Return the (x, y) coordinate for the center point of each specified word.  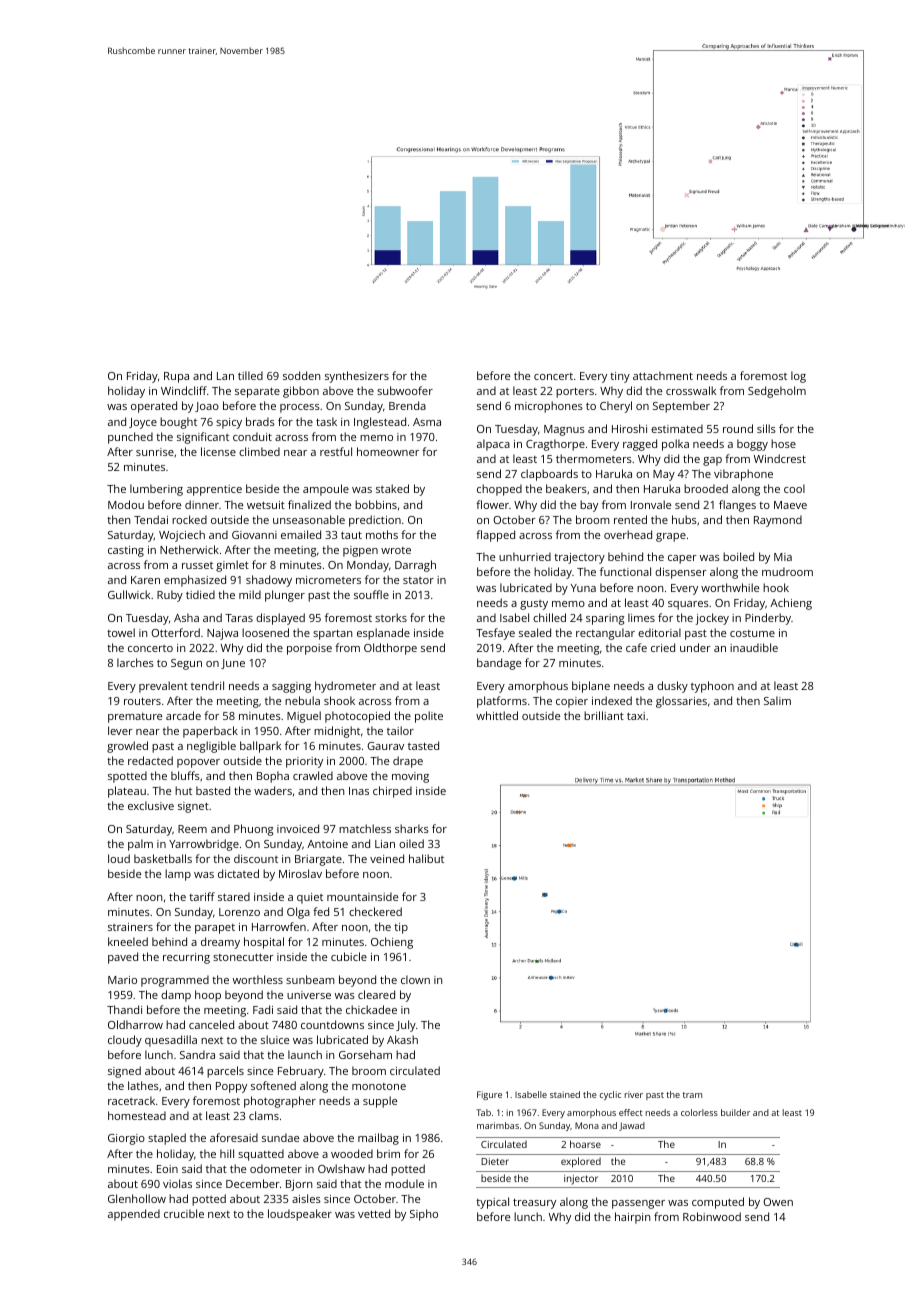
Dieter (495, 1161)
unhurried (525, 556)
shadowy (269, 581)
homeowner (388, 451)
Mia (783, 557)
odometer (276, 1168)
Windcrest (780, 458)
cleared (376, 994)
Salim (777, 700)
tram (692, 1095)
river (634, 1094)
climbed (259, 451)
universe (309, 995)
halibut (426, 858)
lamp (178, 875)
